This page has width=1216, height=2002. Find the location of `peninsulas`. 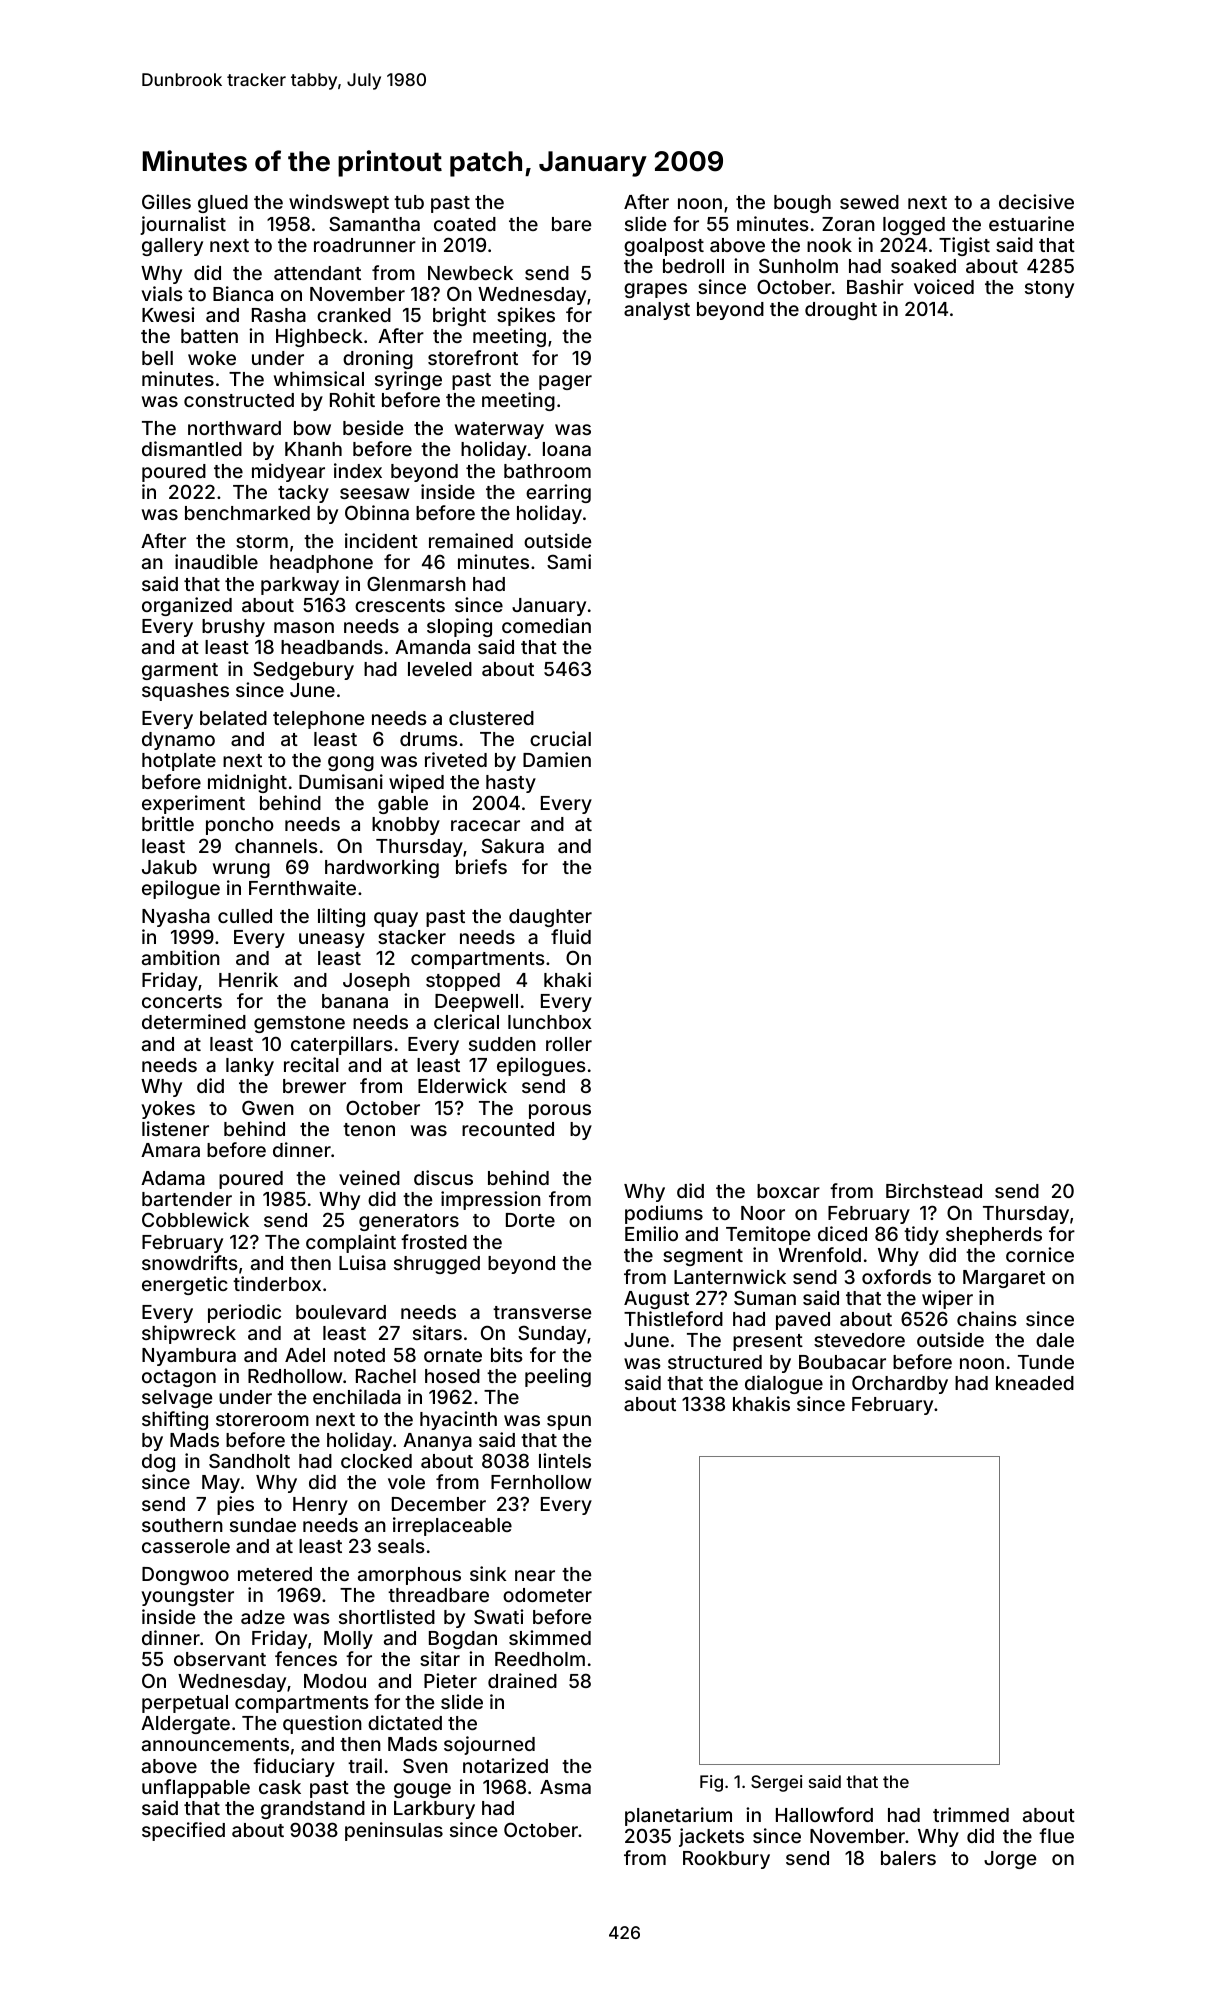

peninsulas is located at coordinates (394, 1831).
